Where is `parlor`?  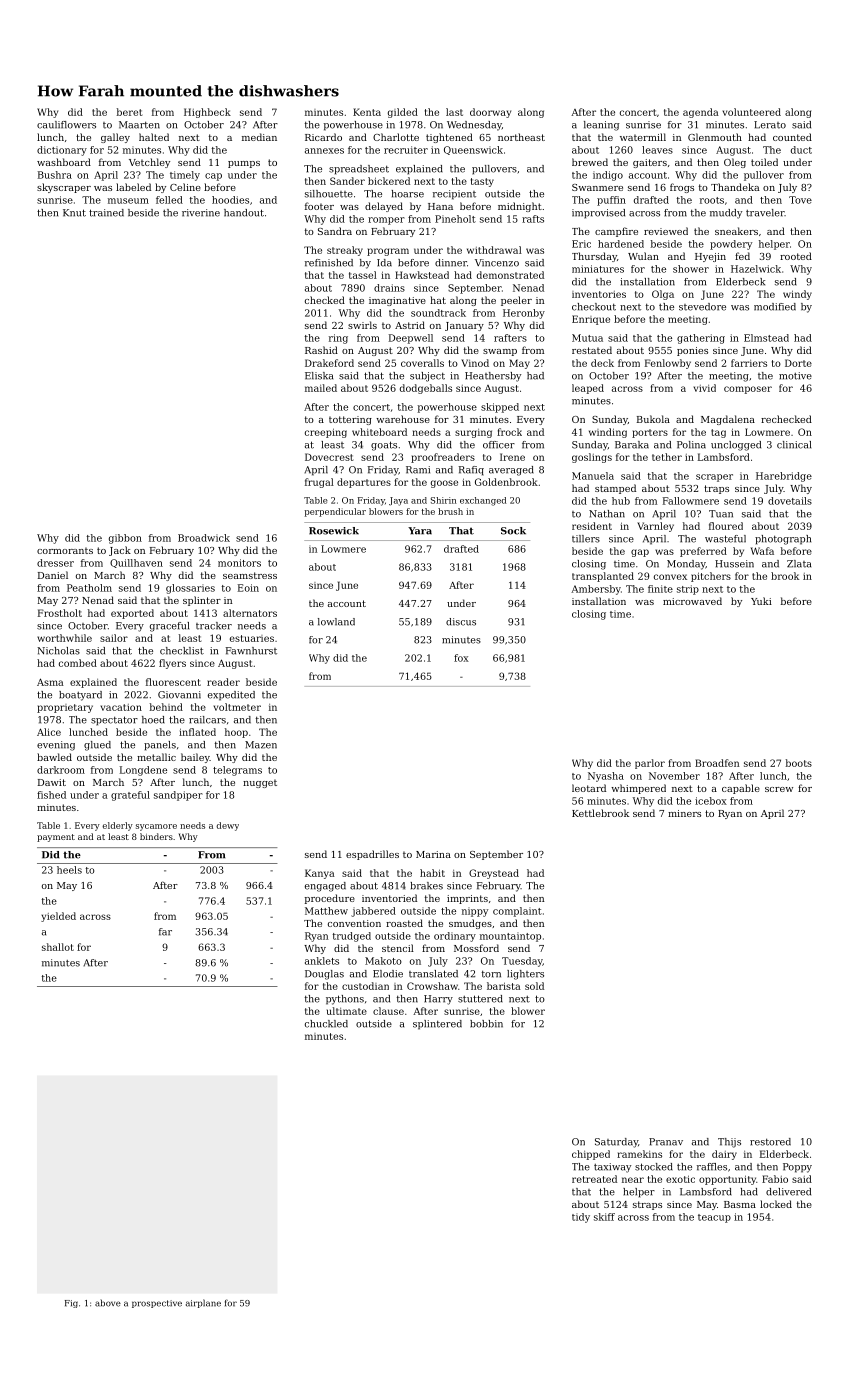 parlor is located at coordinates (650, 764).
